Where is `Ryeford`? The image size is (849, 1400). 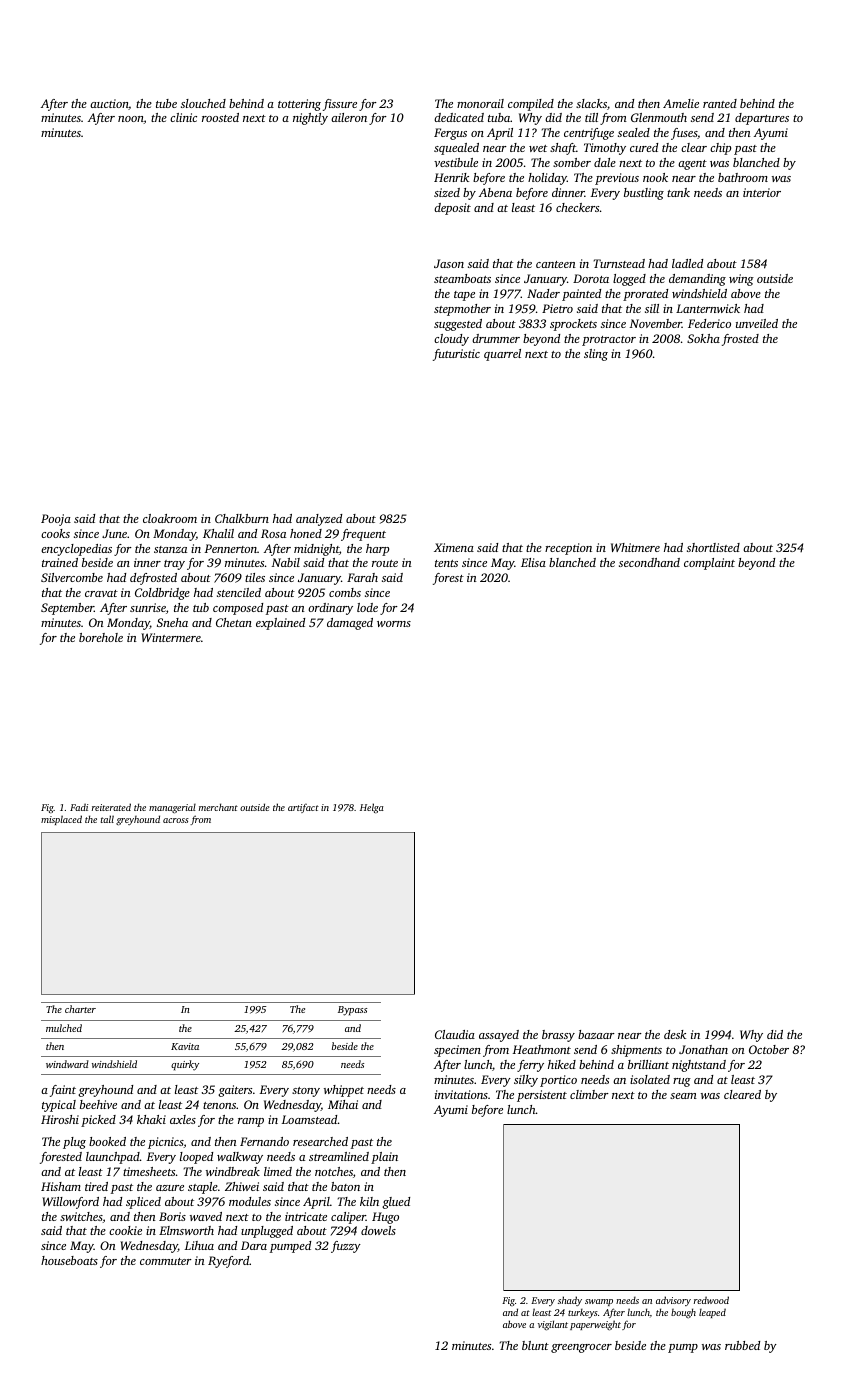 Ryeford is located at coordinates (228, 1262).
